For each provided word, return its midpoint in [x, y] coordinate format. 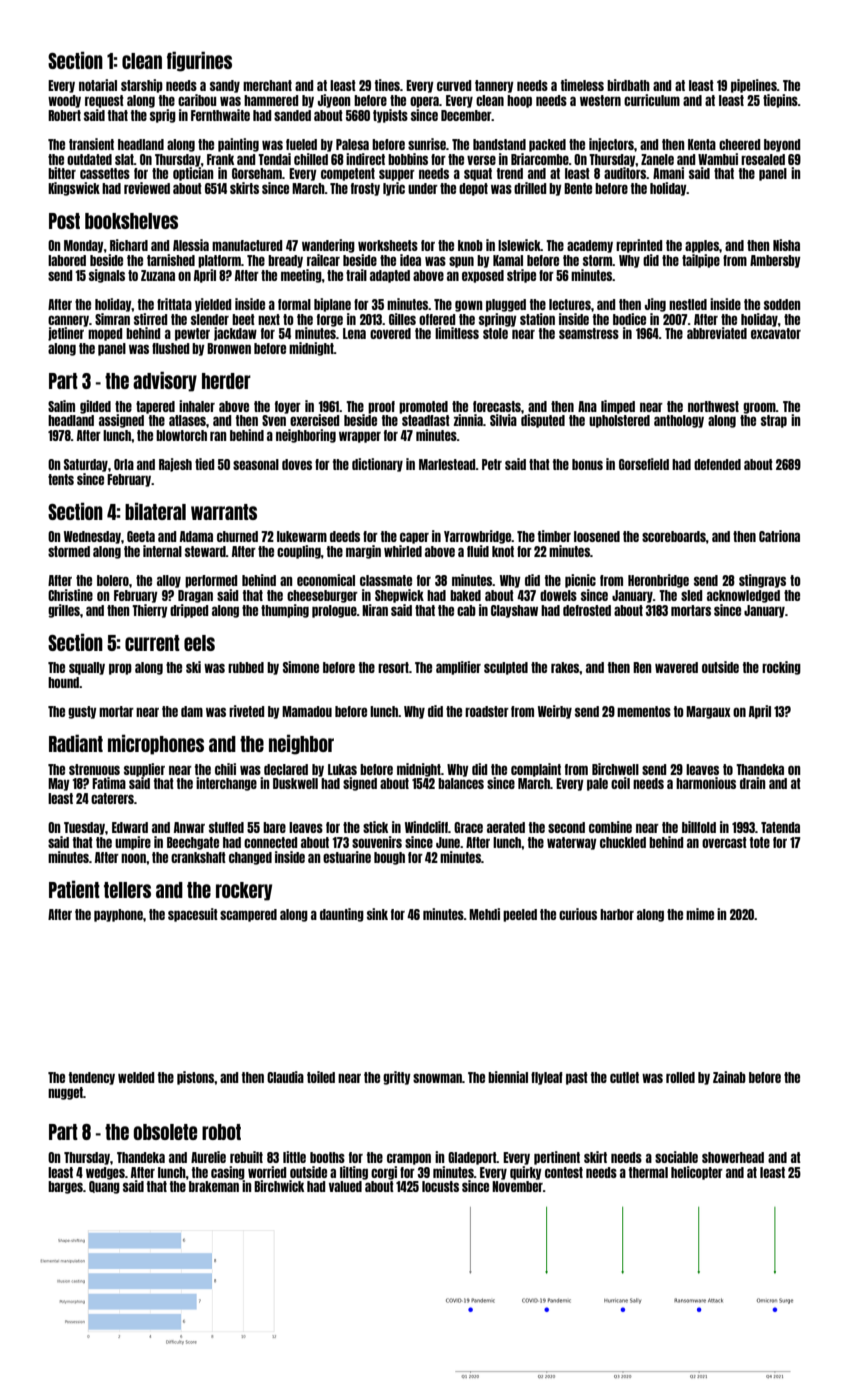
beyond [782, 145]
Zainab [729, 1077]
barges [65, 1187]
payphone [118, 915]
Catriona [779, 536]
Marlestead [447, 464]
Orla [124, 464]
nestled [688, 304]
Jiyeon [334, 101]
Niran [375, 610]
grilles [64, 611]
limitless [457, 333]
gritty [397, 1078]
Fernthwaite [220, 115]
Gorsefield [644, 464]
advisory [165, 381]
